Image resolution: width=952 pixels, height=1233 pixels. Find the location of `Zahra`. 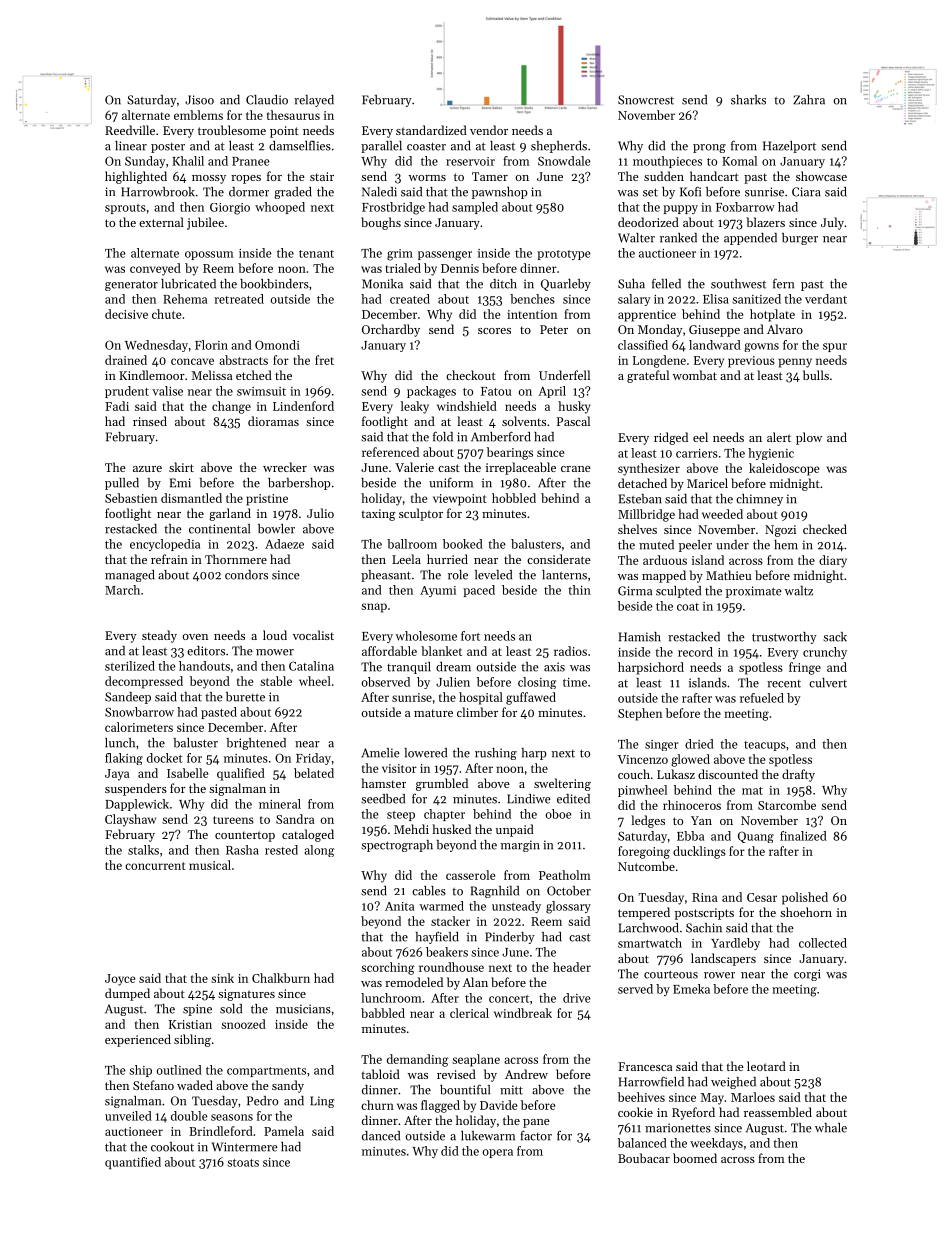

Zahra is located at coordinates (809, 100).
